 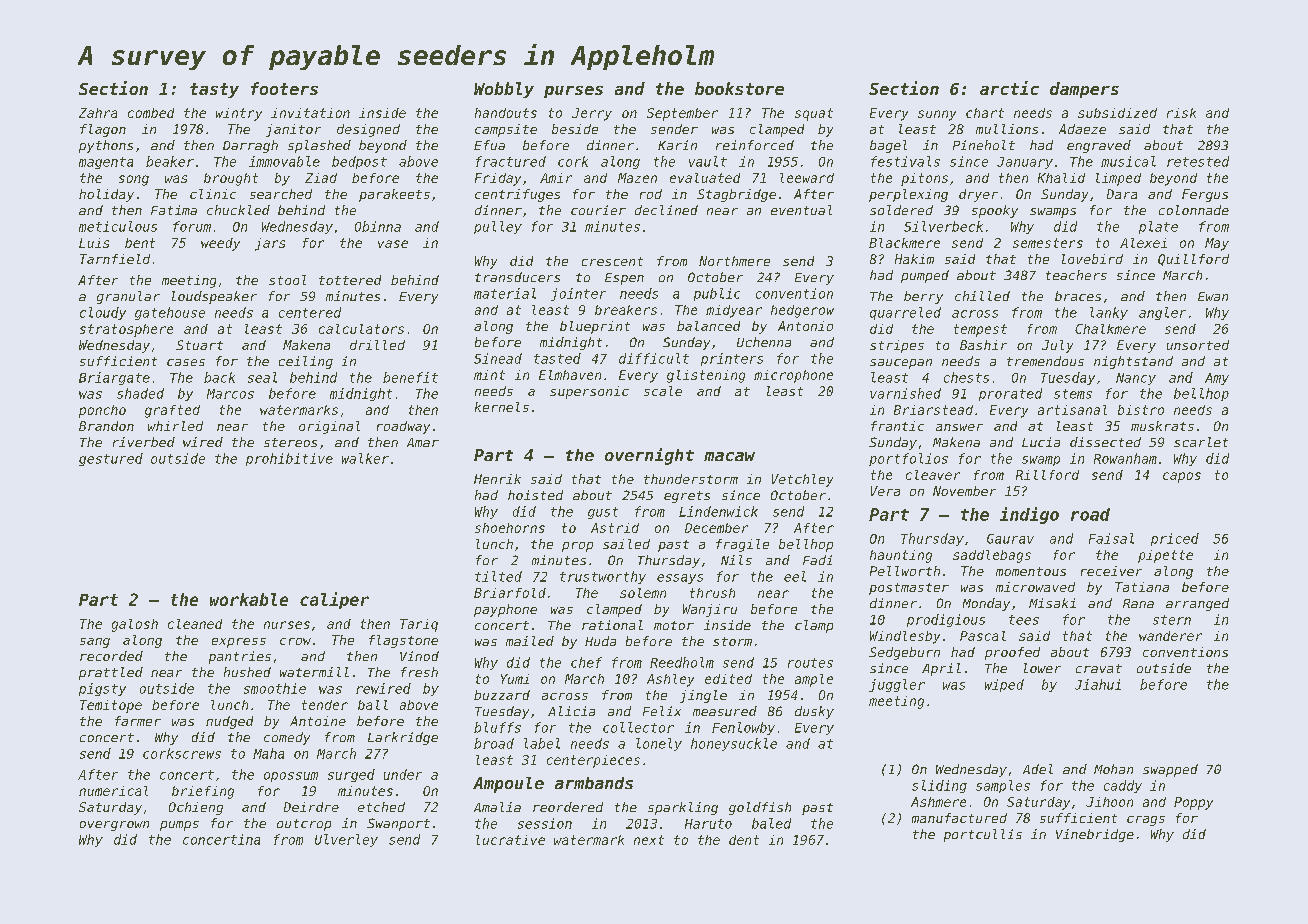 What do you see at coordinates (329, 427) in the image?
I see `original` at bounding box center [329, 427].
